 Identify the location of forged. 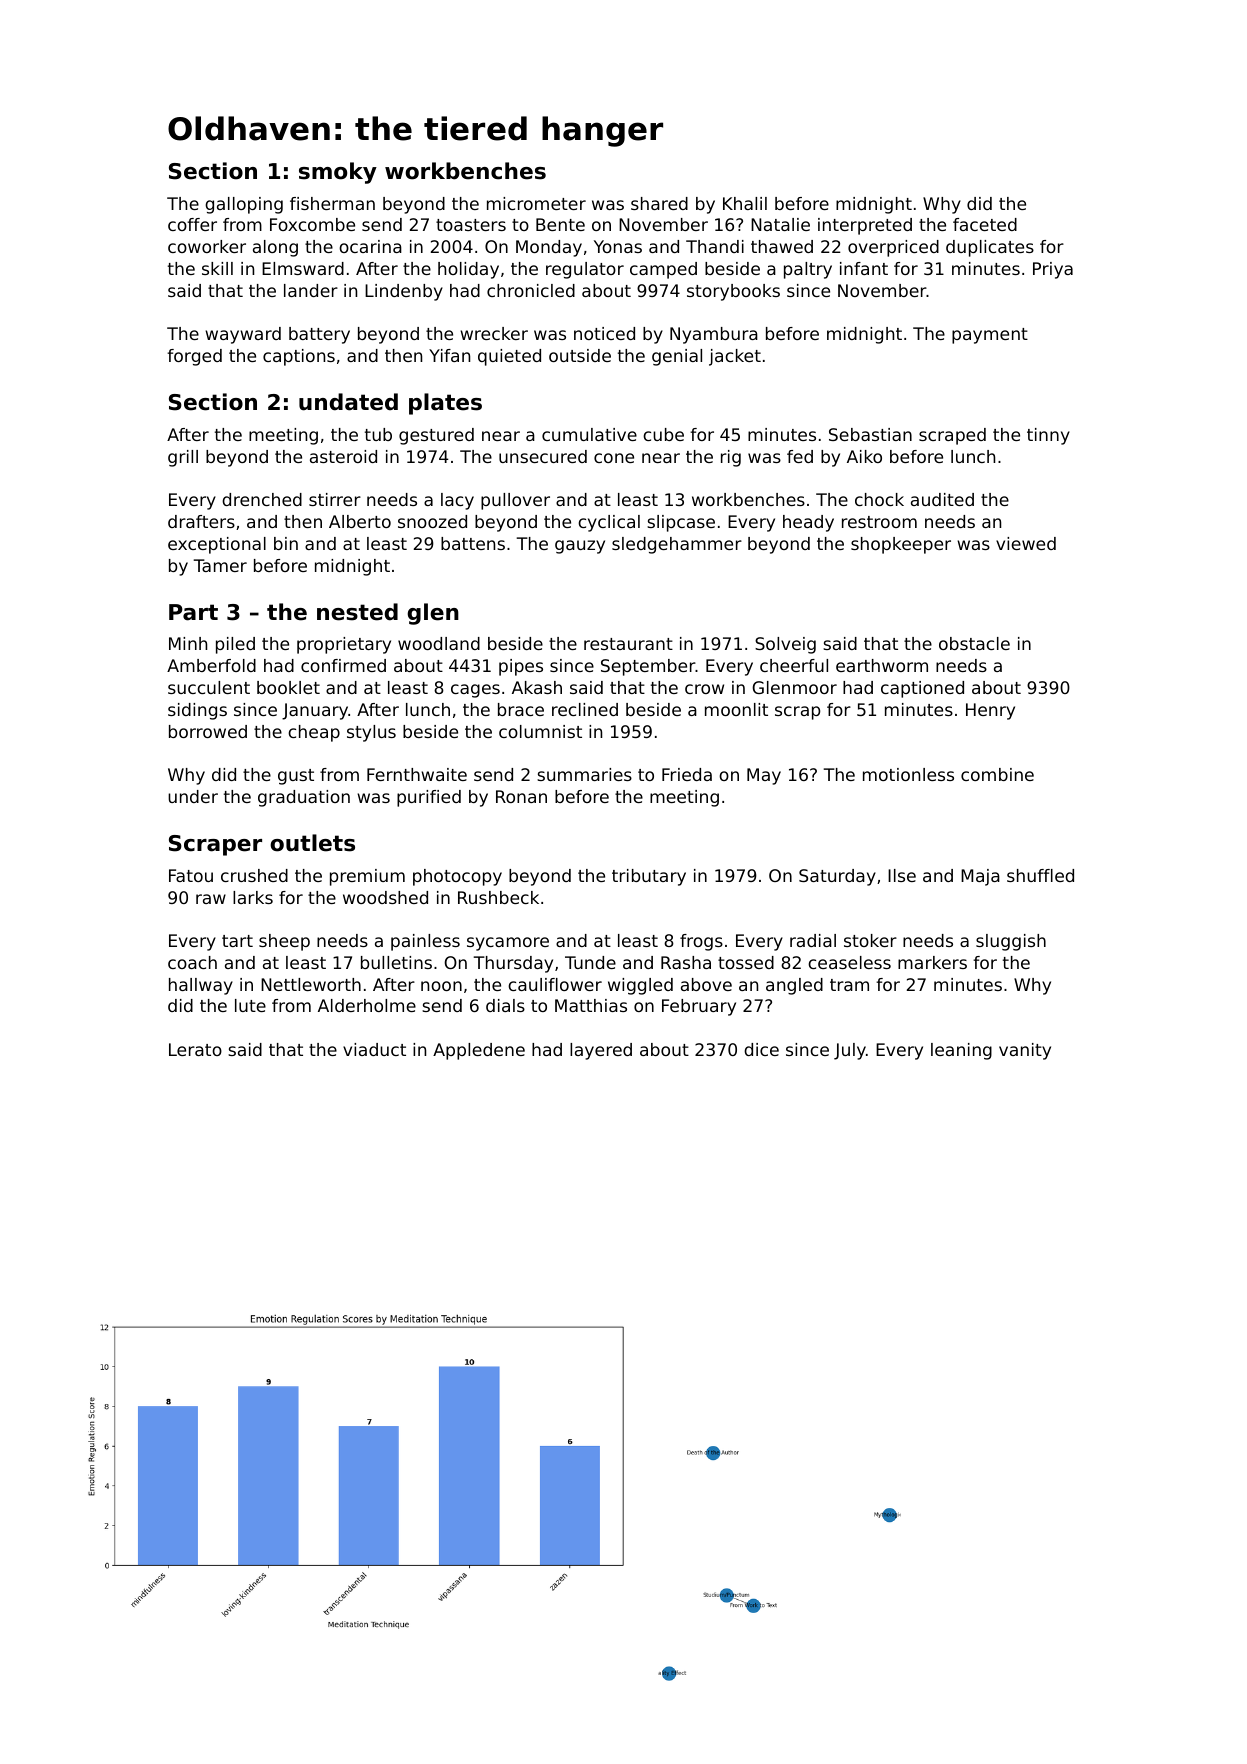
(194, 357).
